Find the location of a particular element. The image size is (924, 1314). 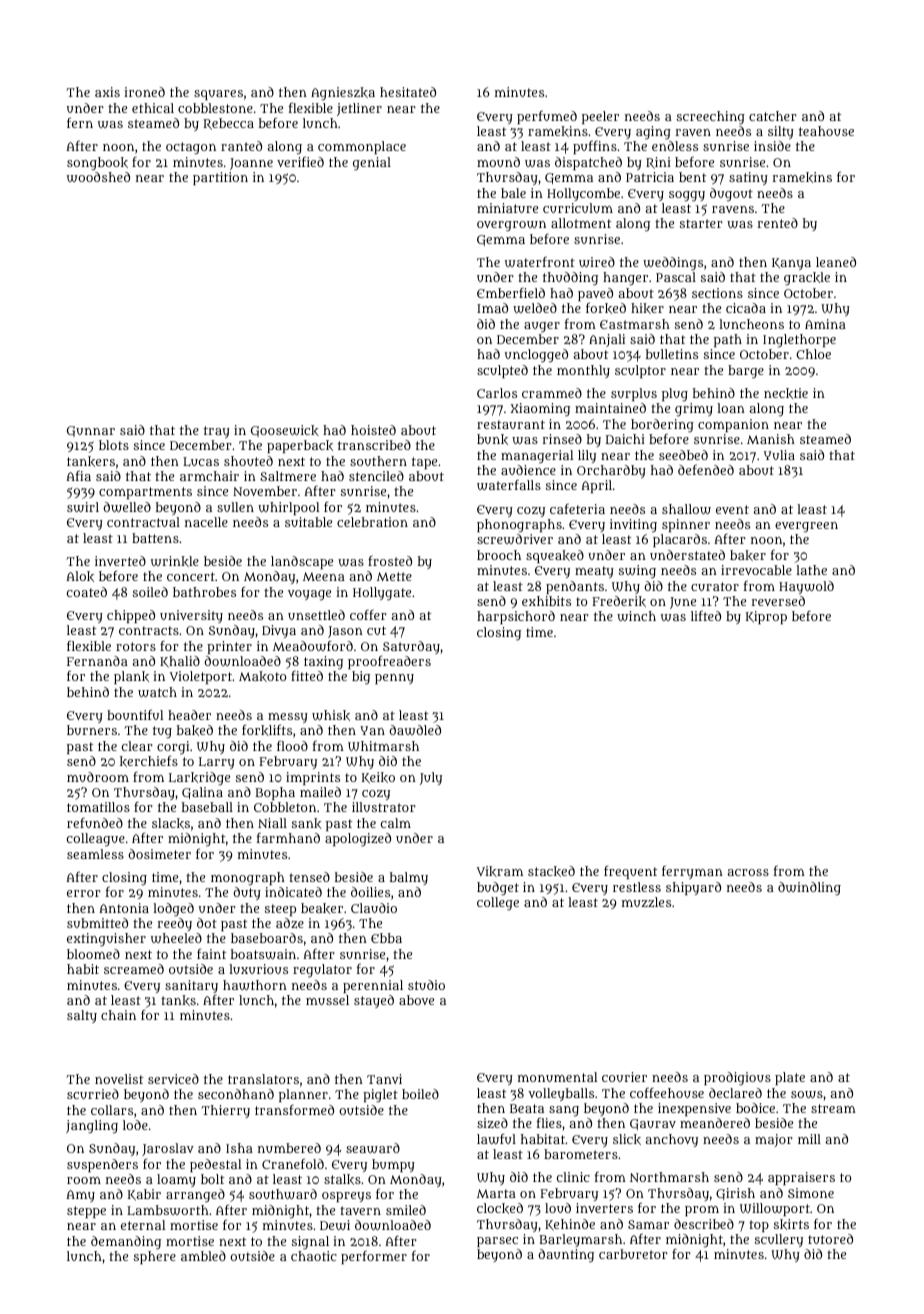

college is located at coordinates (498, 904).
